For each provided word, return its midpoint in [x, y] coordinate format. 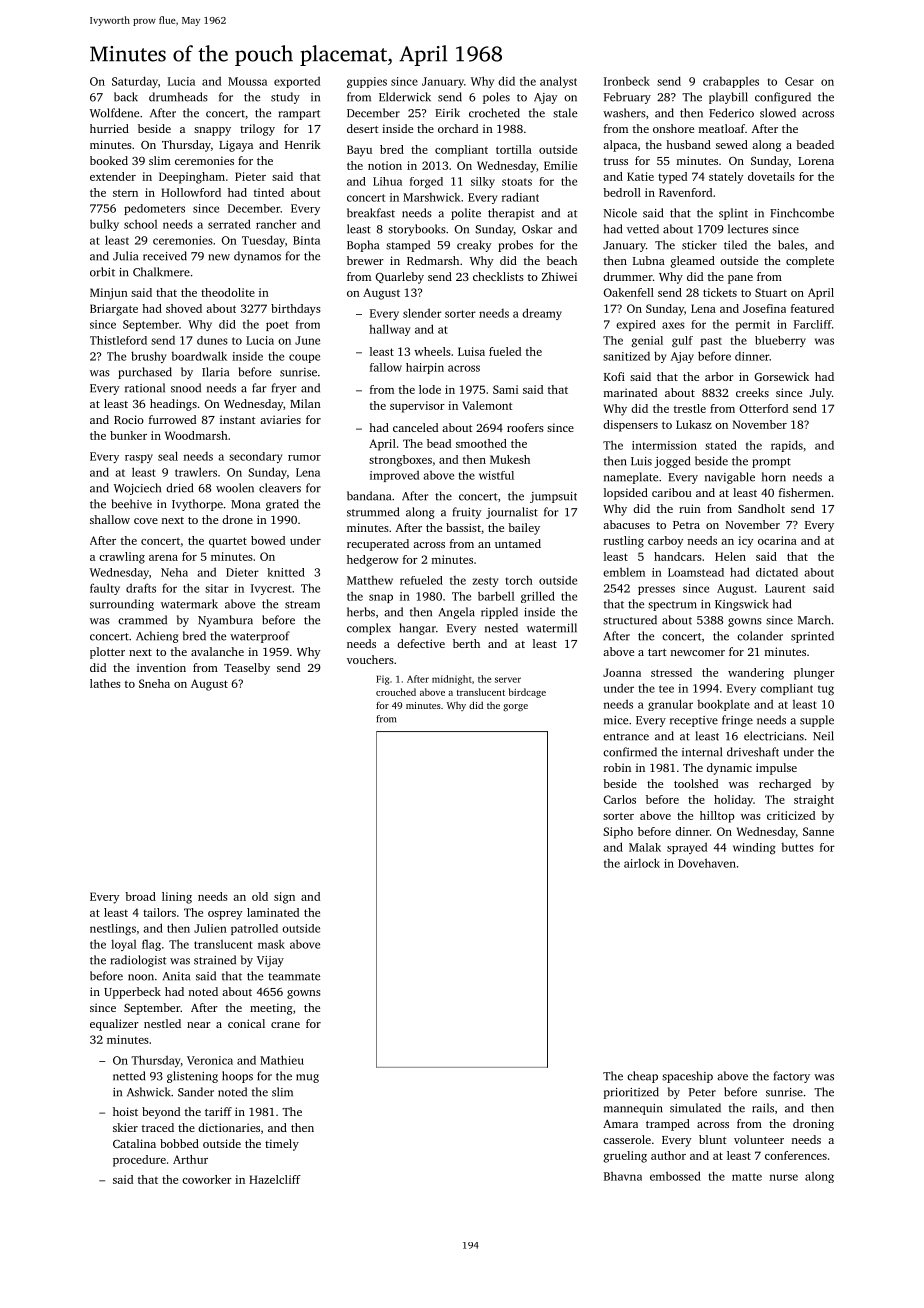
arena [163, 558]
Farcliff [813, 324]
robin [617, 767]
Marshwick [432, 197]
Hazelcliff [275, 1179]
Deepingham [192, 178]
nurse [784, 1177]
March [814, 620]
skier [125, 1127]
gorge [515, 708]
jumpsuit [553, 497]
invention [161, 667]
